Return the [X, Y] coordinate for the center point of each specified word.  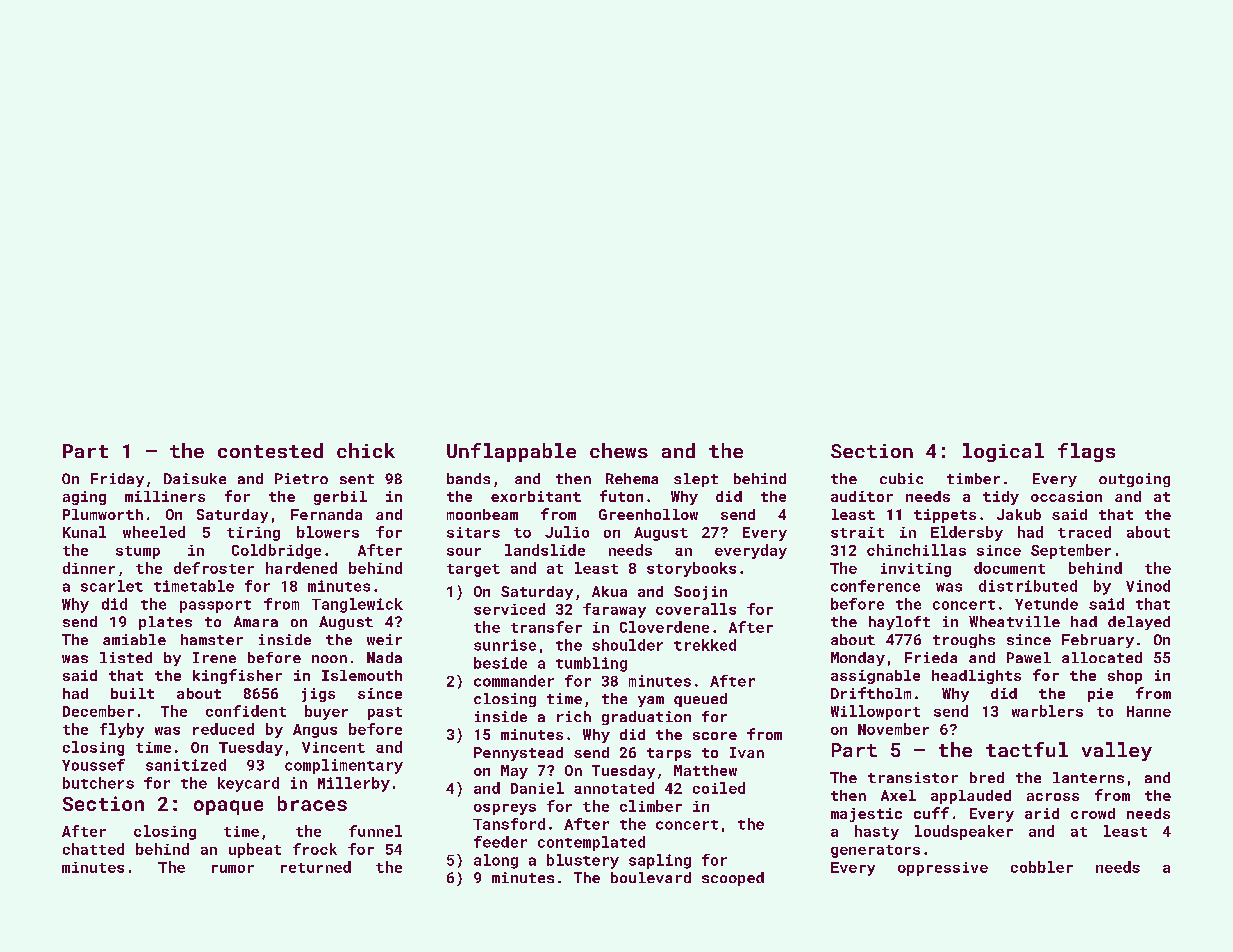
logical [1003, 452]
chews [619, 450]
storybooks [691, 569]
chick [366, 450]
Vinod [1148, 586]
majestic [866, 815]
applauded [971, 797]
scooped [733, 879]
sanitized [186, 765]
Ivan [747, 752]
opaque [228, 807]
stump [138, 552]
